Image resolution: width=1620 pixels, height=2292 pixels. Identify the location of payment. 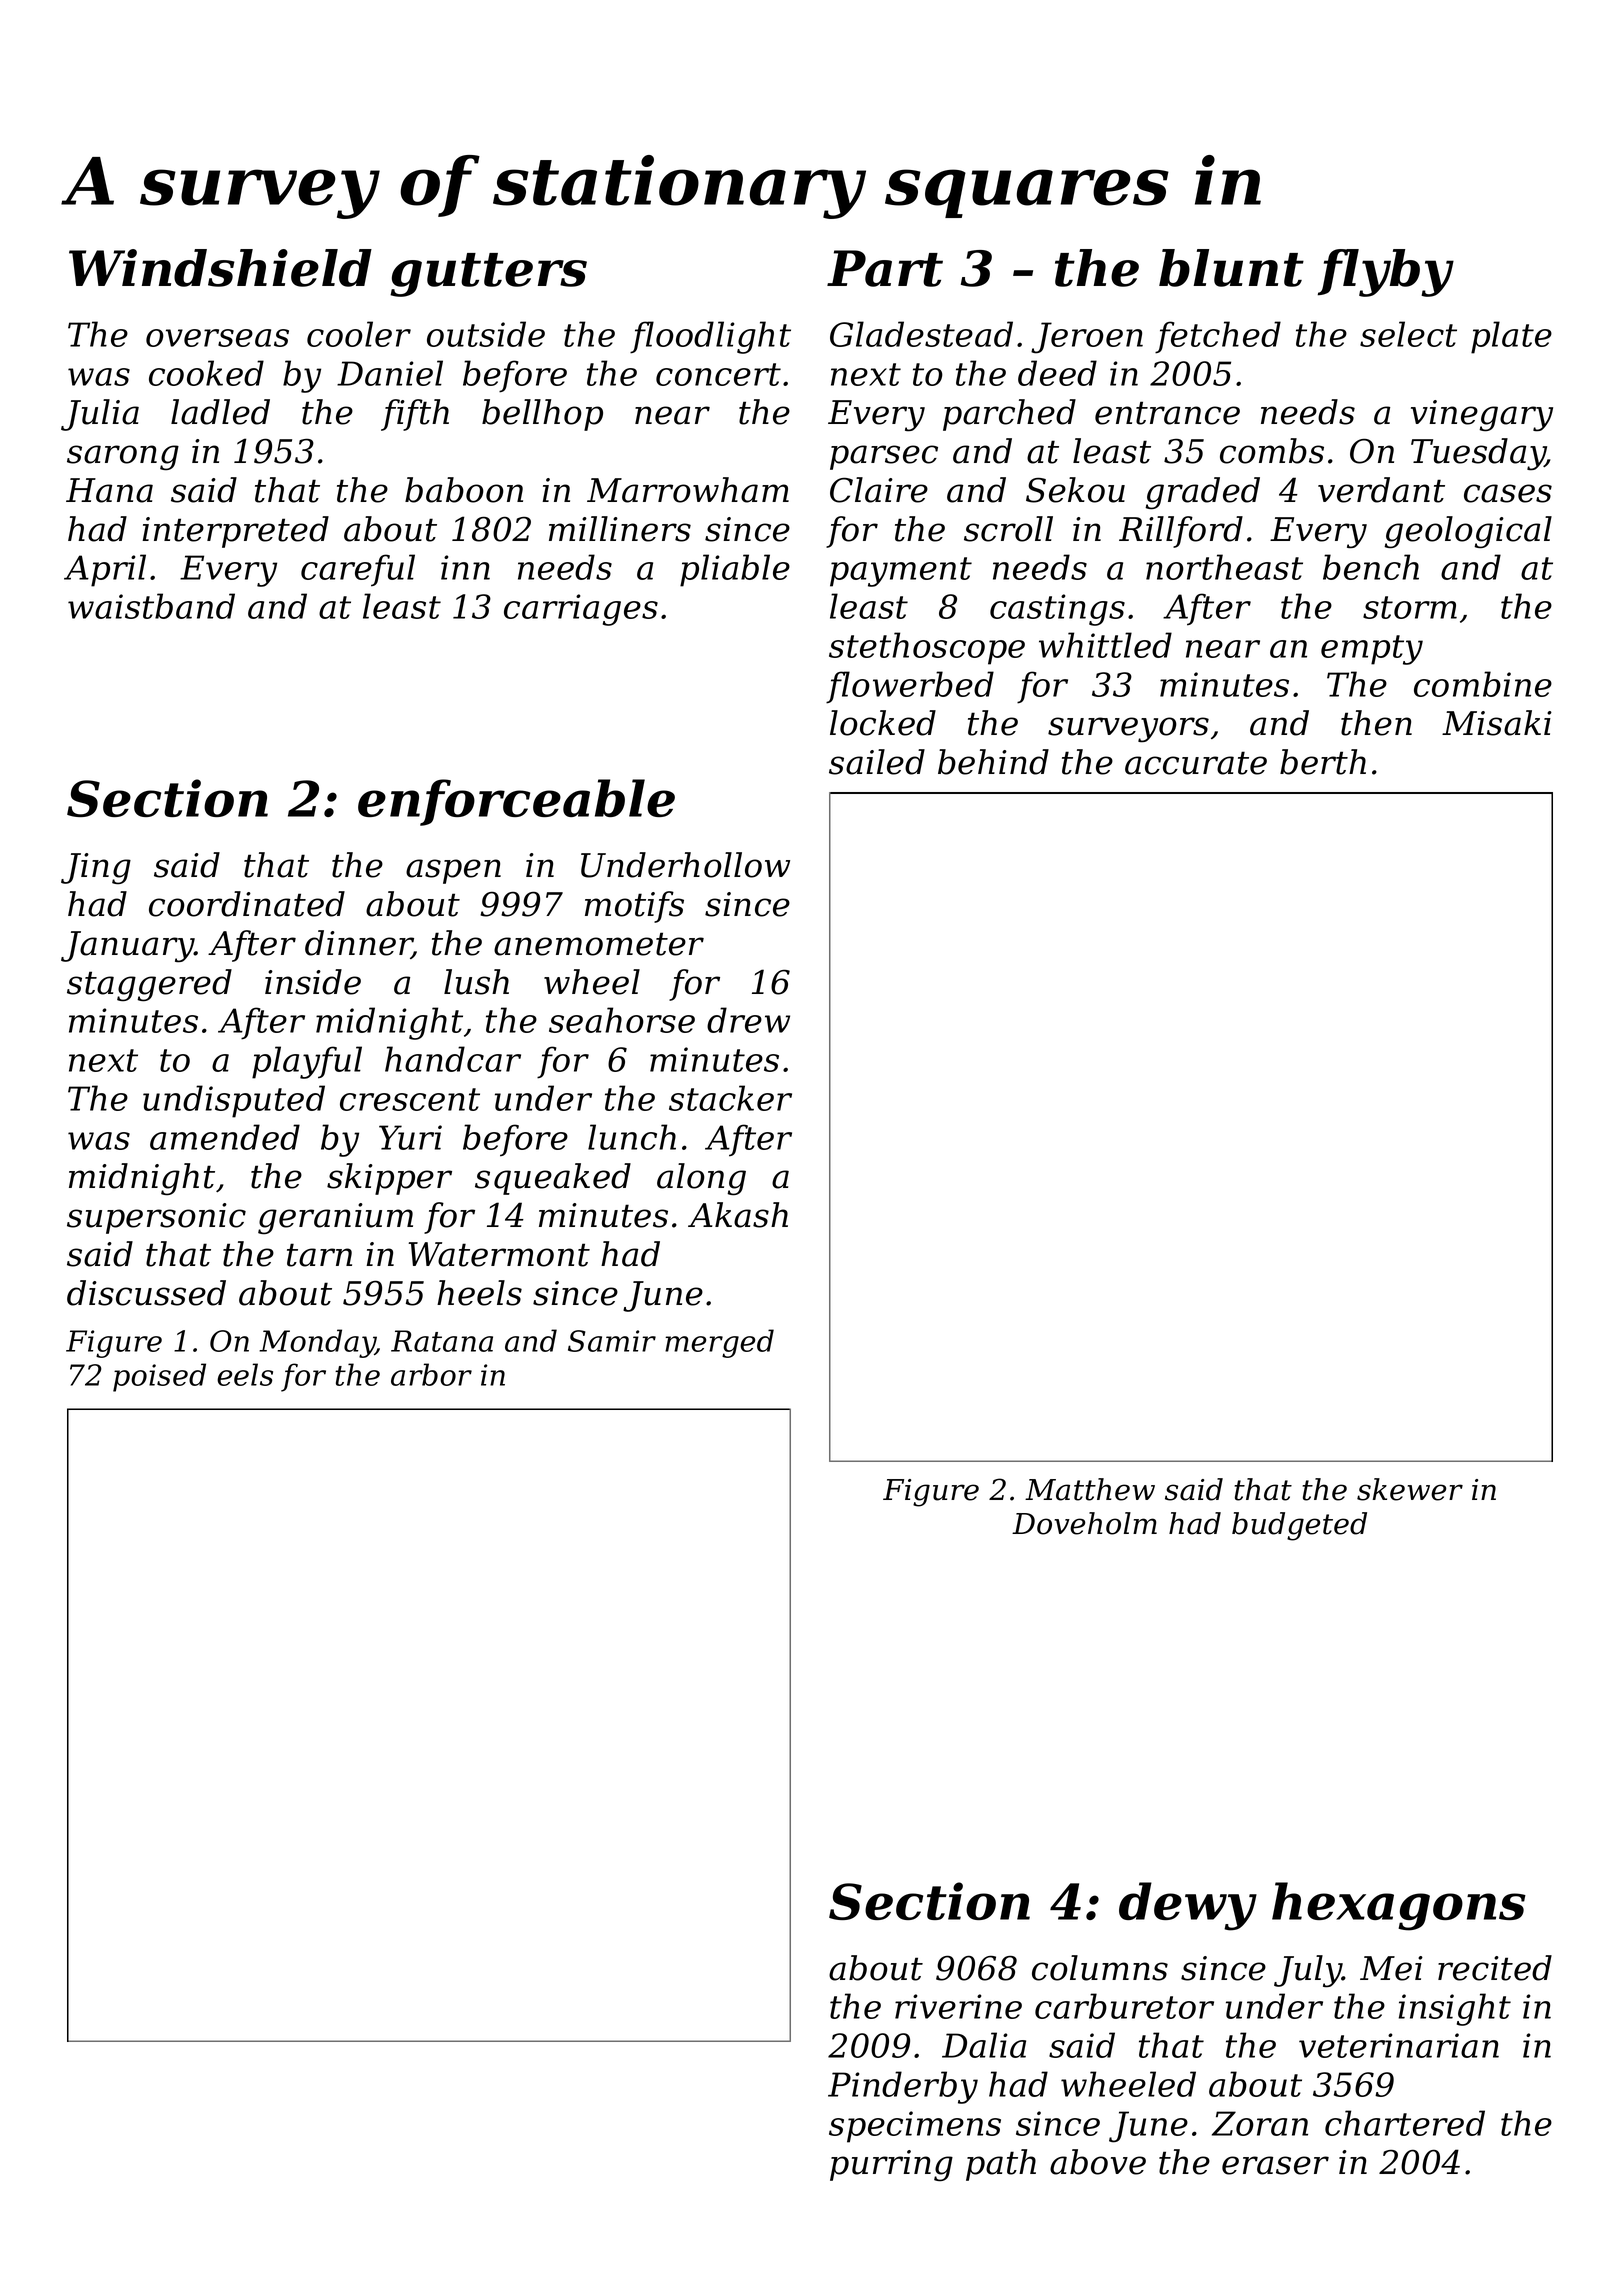
(901, 572).
